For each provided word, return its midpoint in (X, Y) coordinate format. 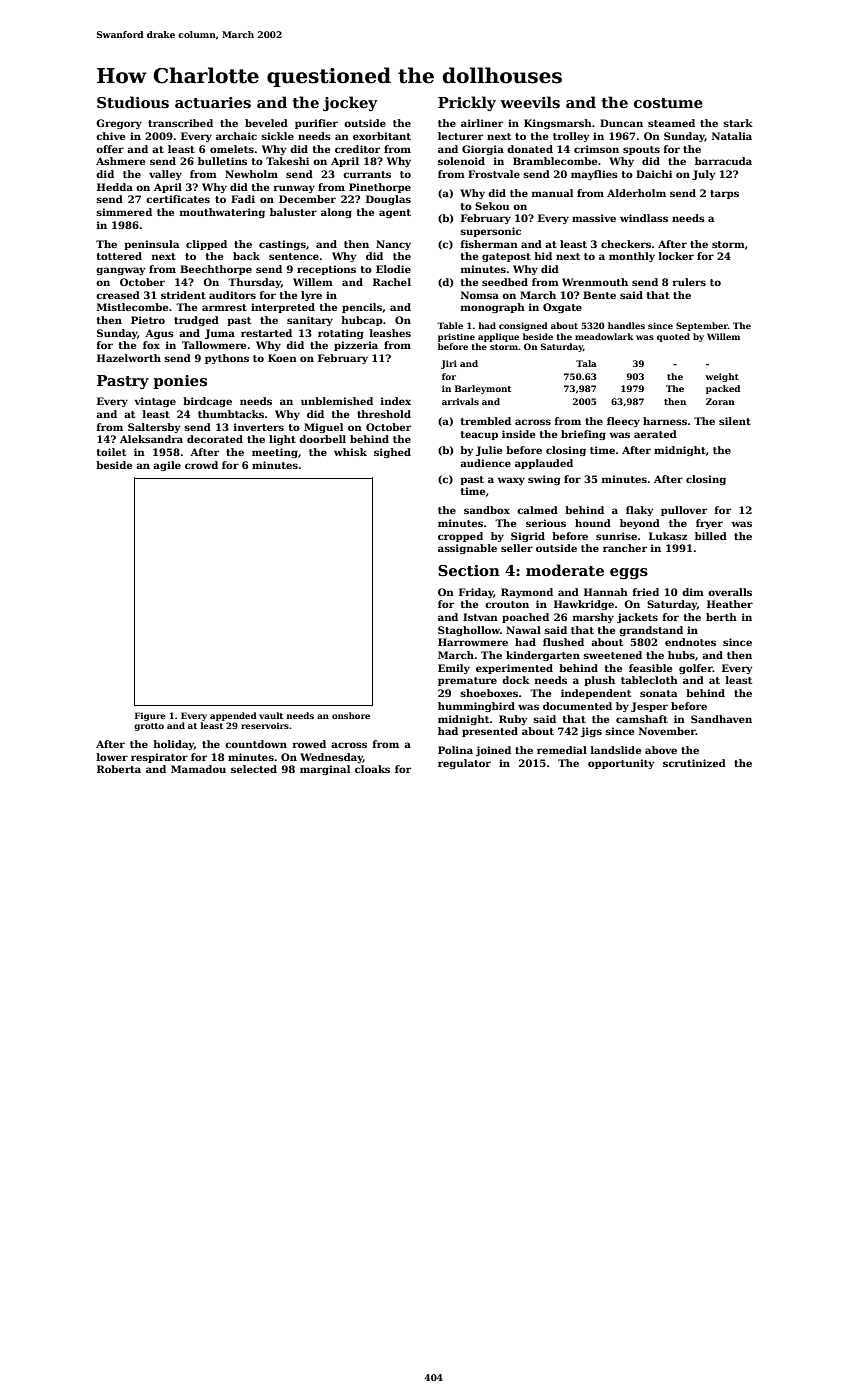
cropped (460, 537)
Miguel (323, 428)
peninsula (151, 245)
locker (676, 256)
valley (165, 175)
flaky (639, 511)
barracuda (723, 161)
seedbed (505, 282)
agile (167, 466)
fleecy (623, 422)
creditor (357, 149)
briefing (583, 435)
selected (254, 769)
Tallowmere (214, 345)
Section (469, 570)
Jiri (449, 364)
